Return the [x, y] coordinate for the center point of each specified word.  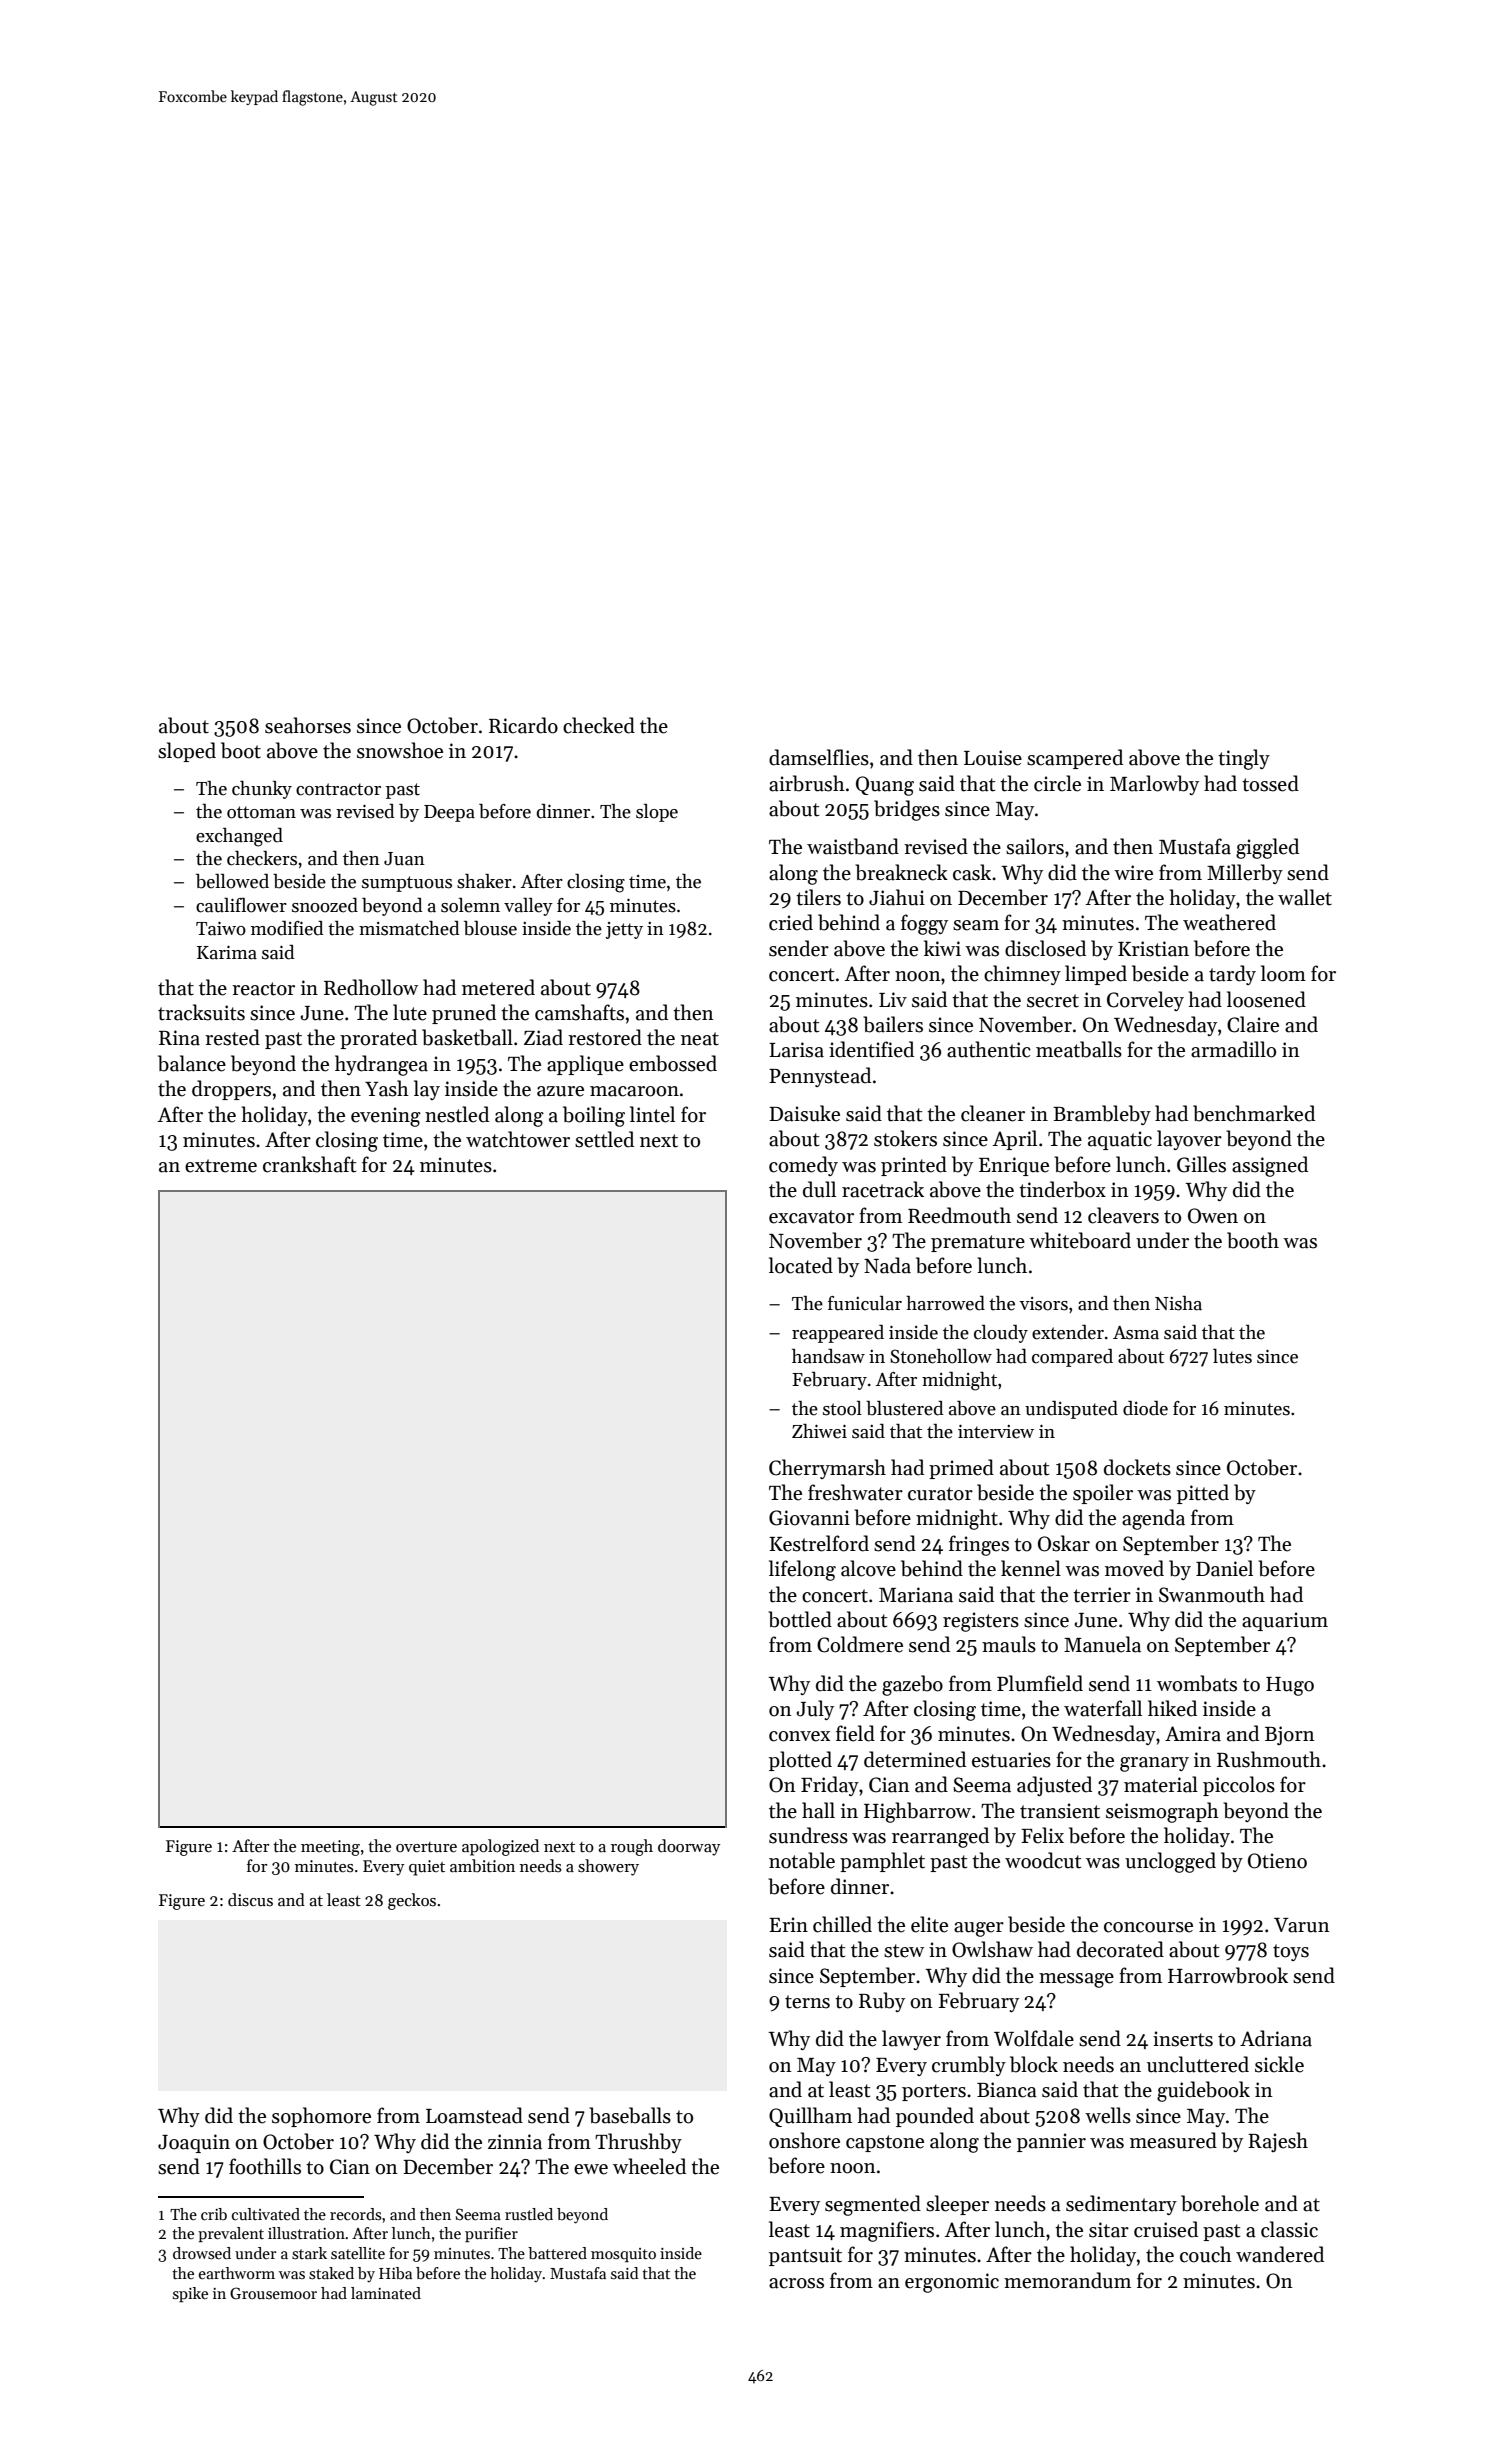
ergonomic [952, 2283]
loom [1283, 973]
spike [190, 2294]
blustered [904, 1408]
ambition [482, 1866]
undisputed [1071, 1410]
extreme [221, 1166]
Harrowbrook [1228, 1975]
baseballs [630, 2115]
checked [599, 725]
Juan [404, 859]
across [796, 2283]
